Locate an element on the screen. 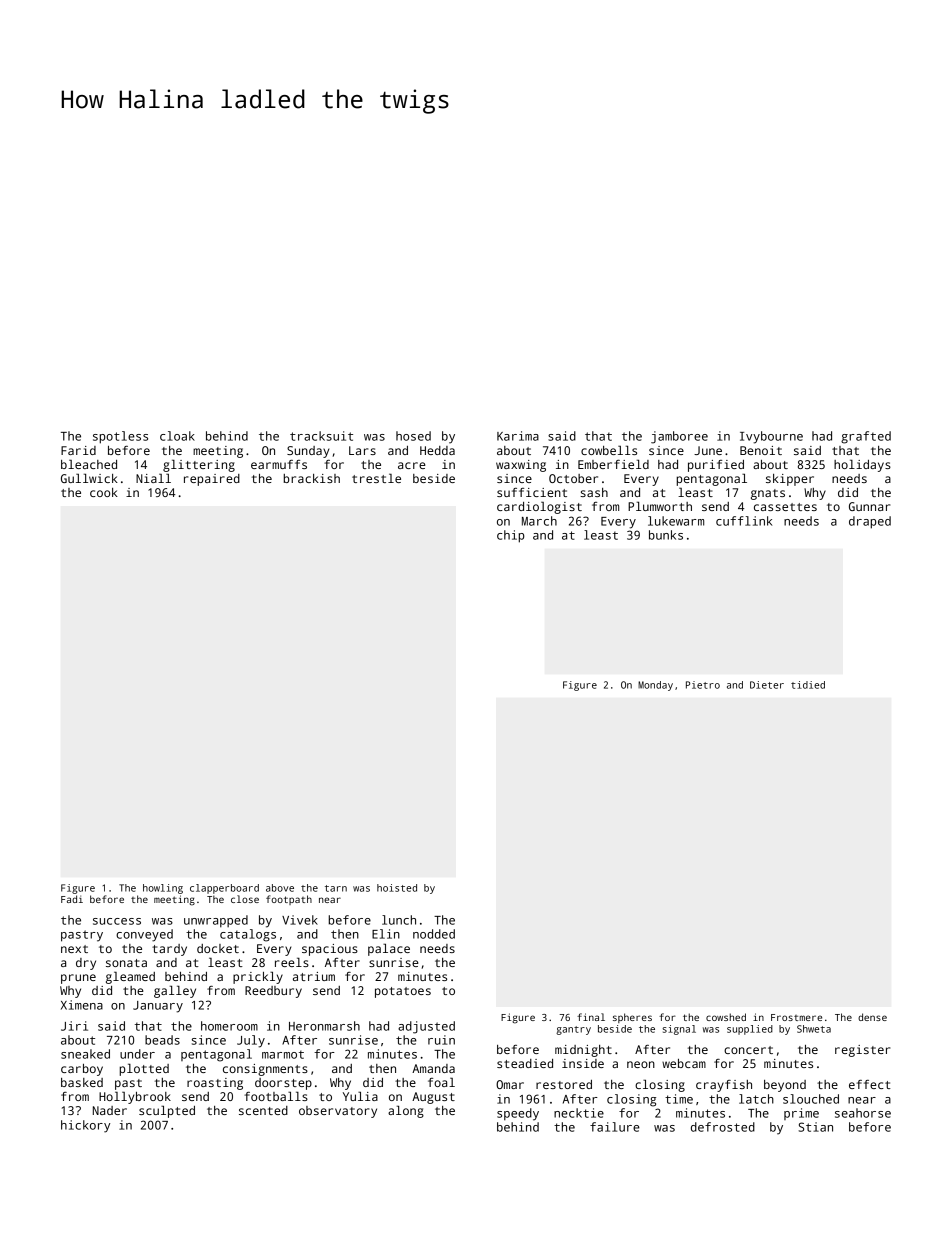 The image size is (952, 1233). jamboree is located at coordinates (679, 437).
